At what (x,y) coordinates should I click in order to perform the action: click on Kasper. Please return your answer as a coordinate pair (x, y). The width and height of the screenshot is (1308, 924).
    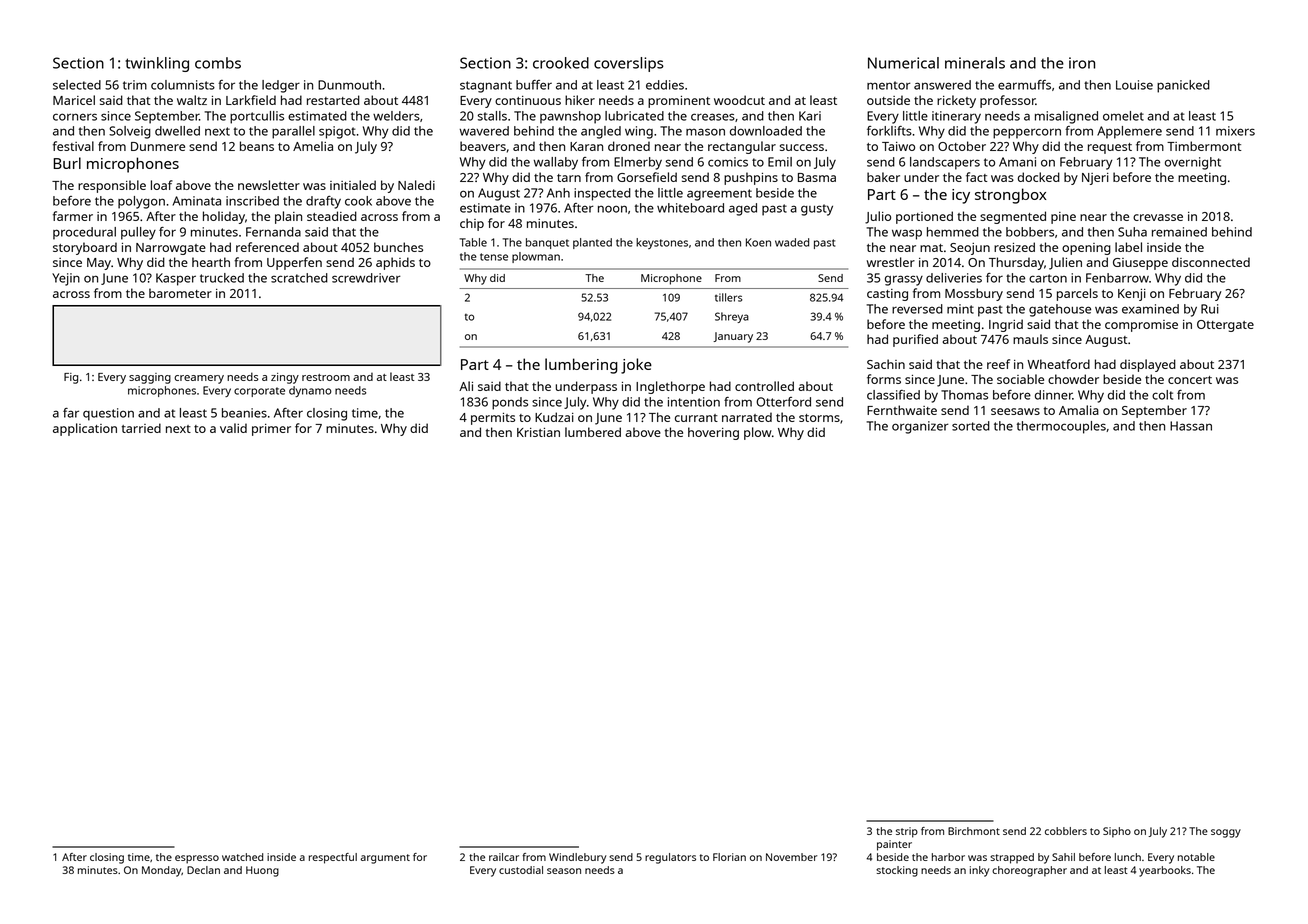
    Looking at the image, I should click on (176, 279).
